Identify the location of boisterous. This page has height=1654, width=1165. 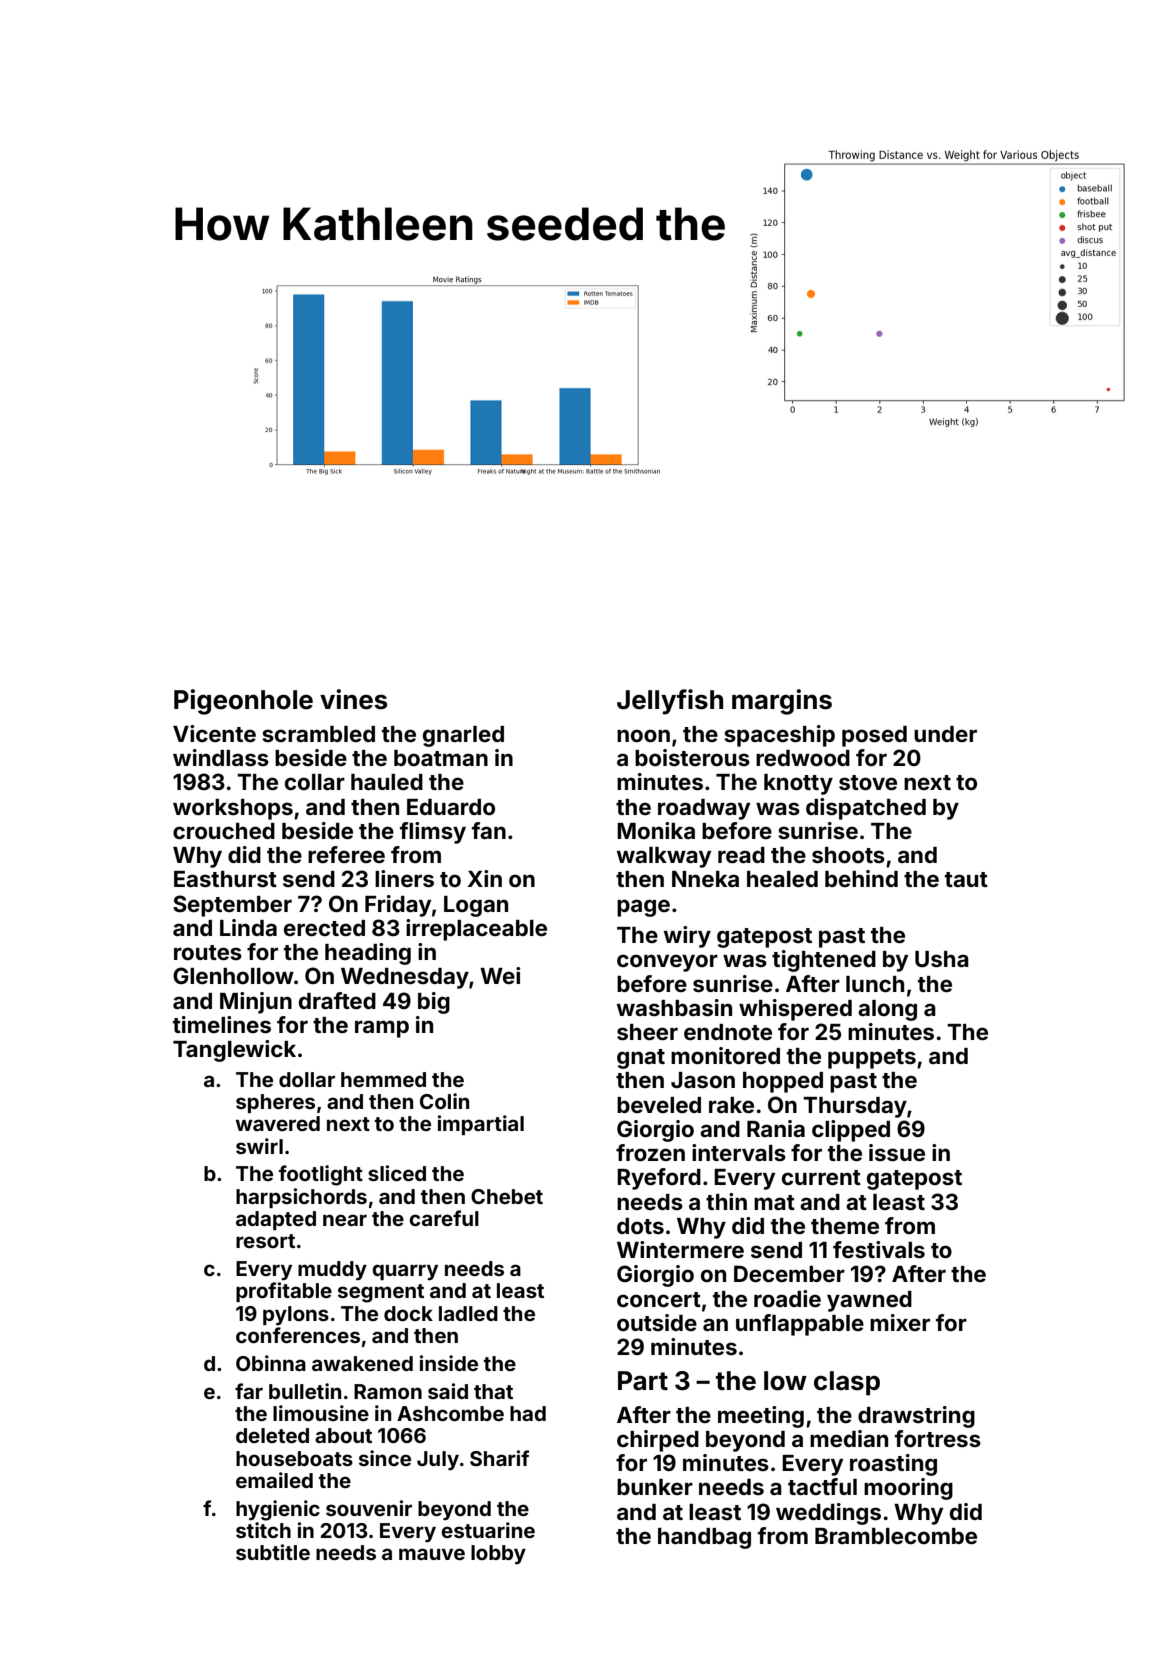
(692, 757).
